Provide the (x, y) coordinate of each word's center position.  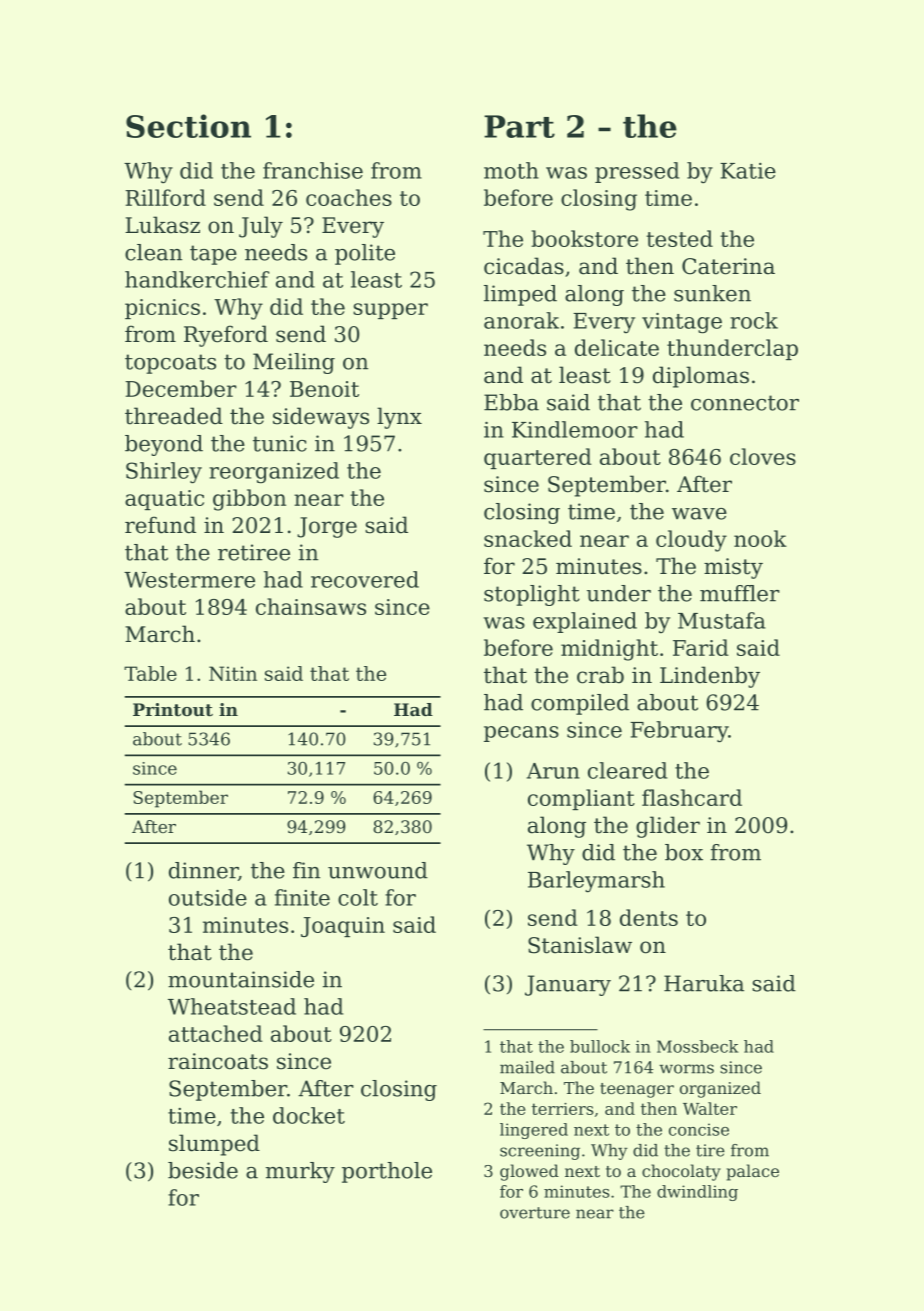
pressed (637, 172)
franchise (313, 170)
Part (519, 126)
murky (300, 1172)
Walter (710, 1108)
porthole (387, 1172)
